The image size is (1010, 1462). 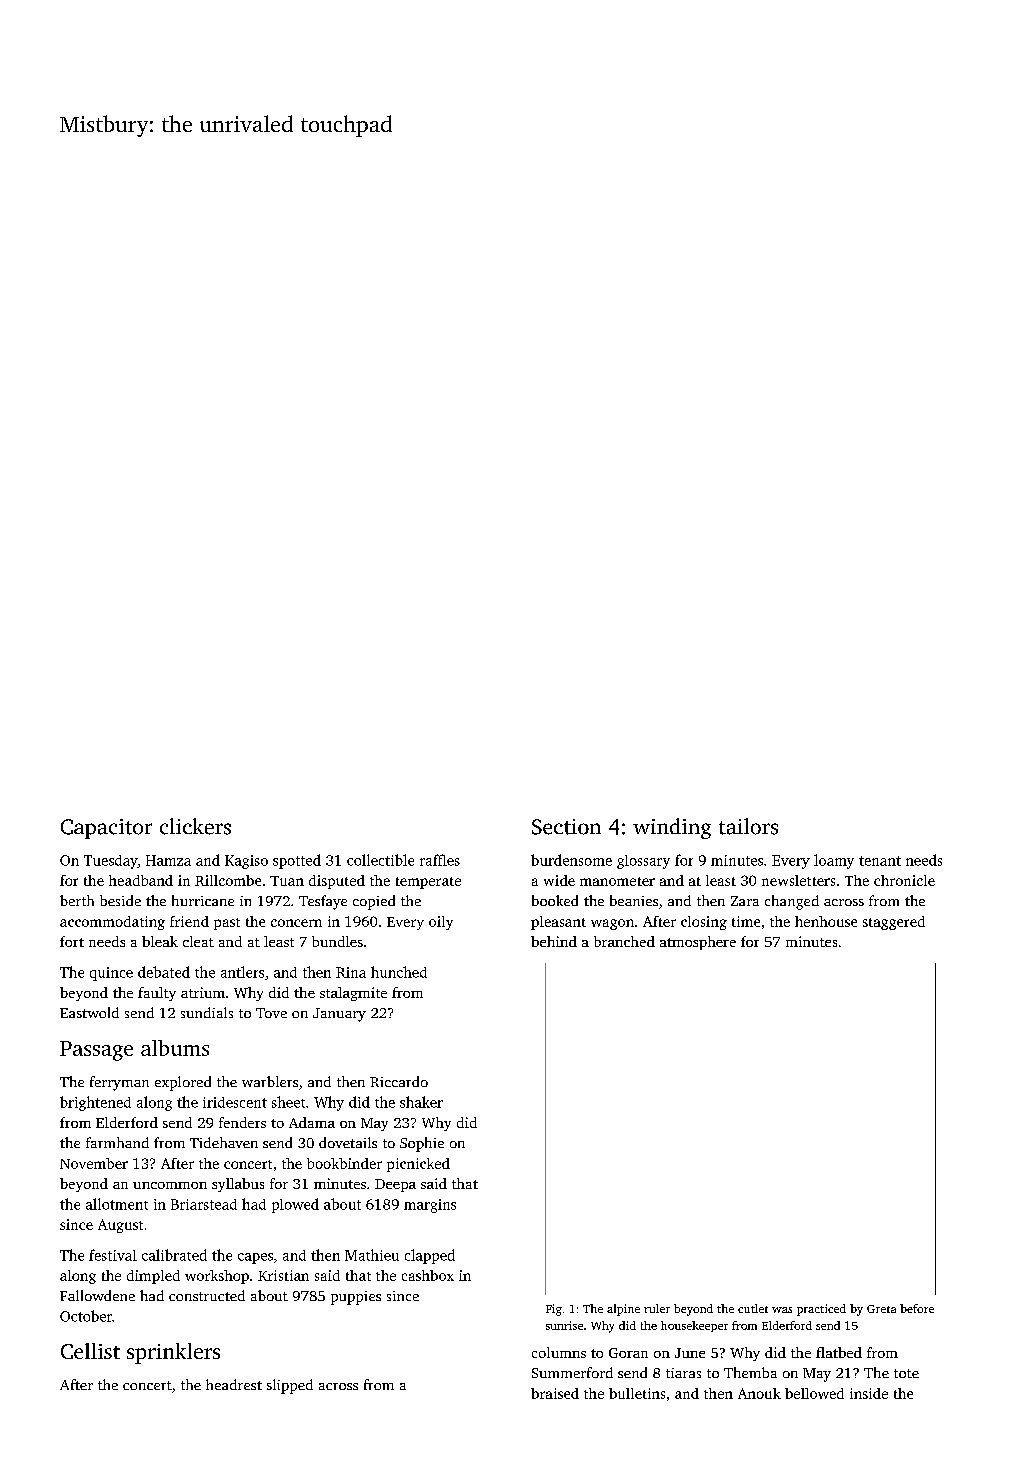 I want to click on Section, so click(x=566, y=827).
